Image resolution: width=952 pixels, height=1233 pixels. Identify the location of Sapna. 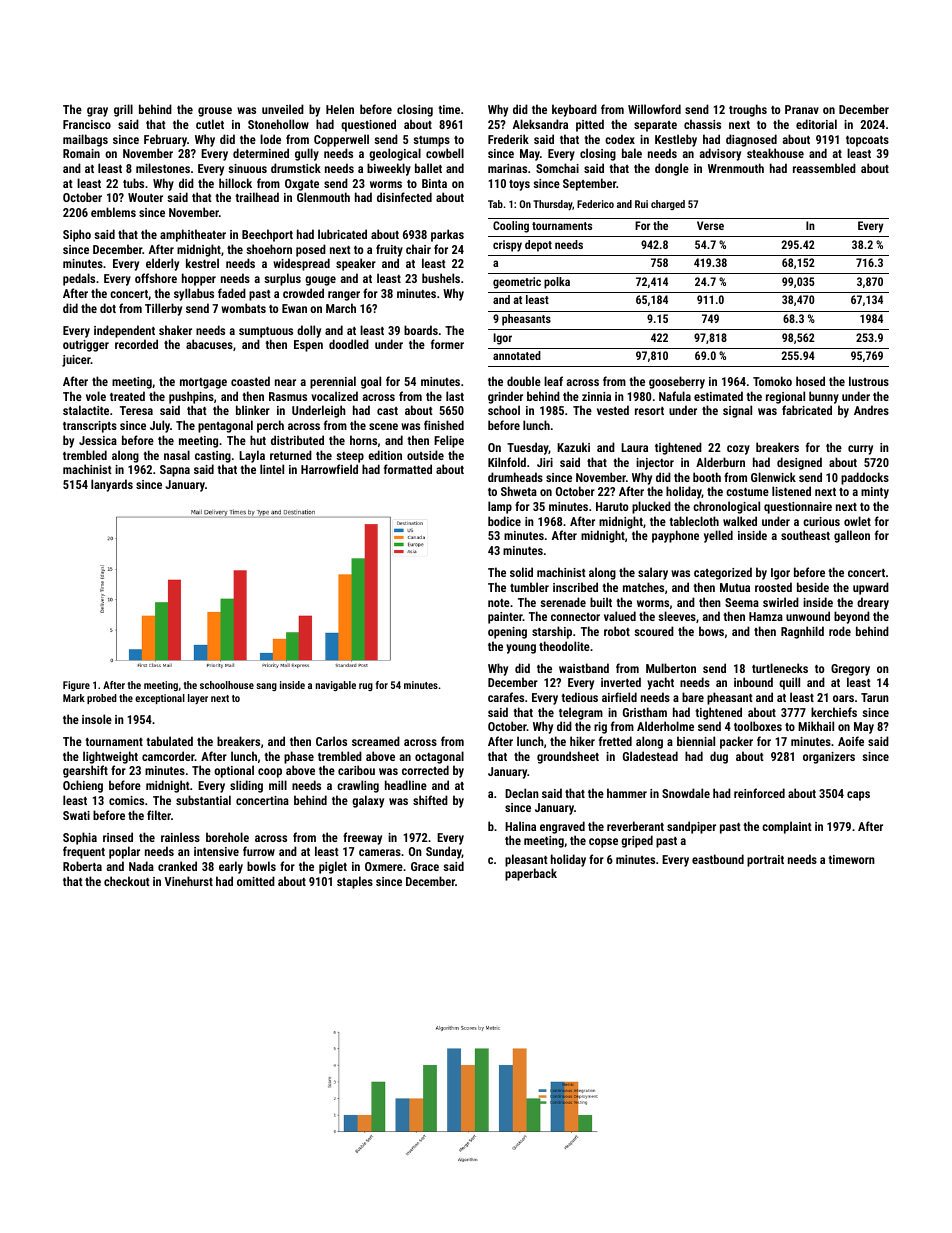
(175, 471).
